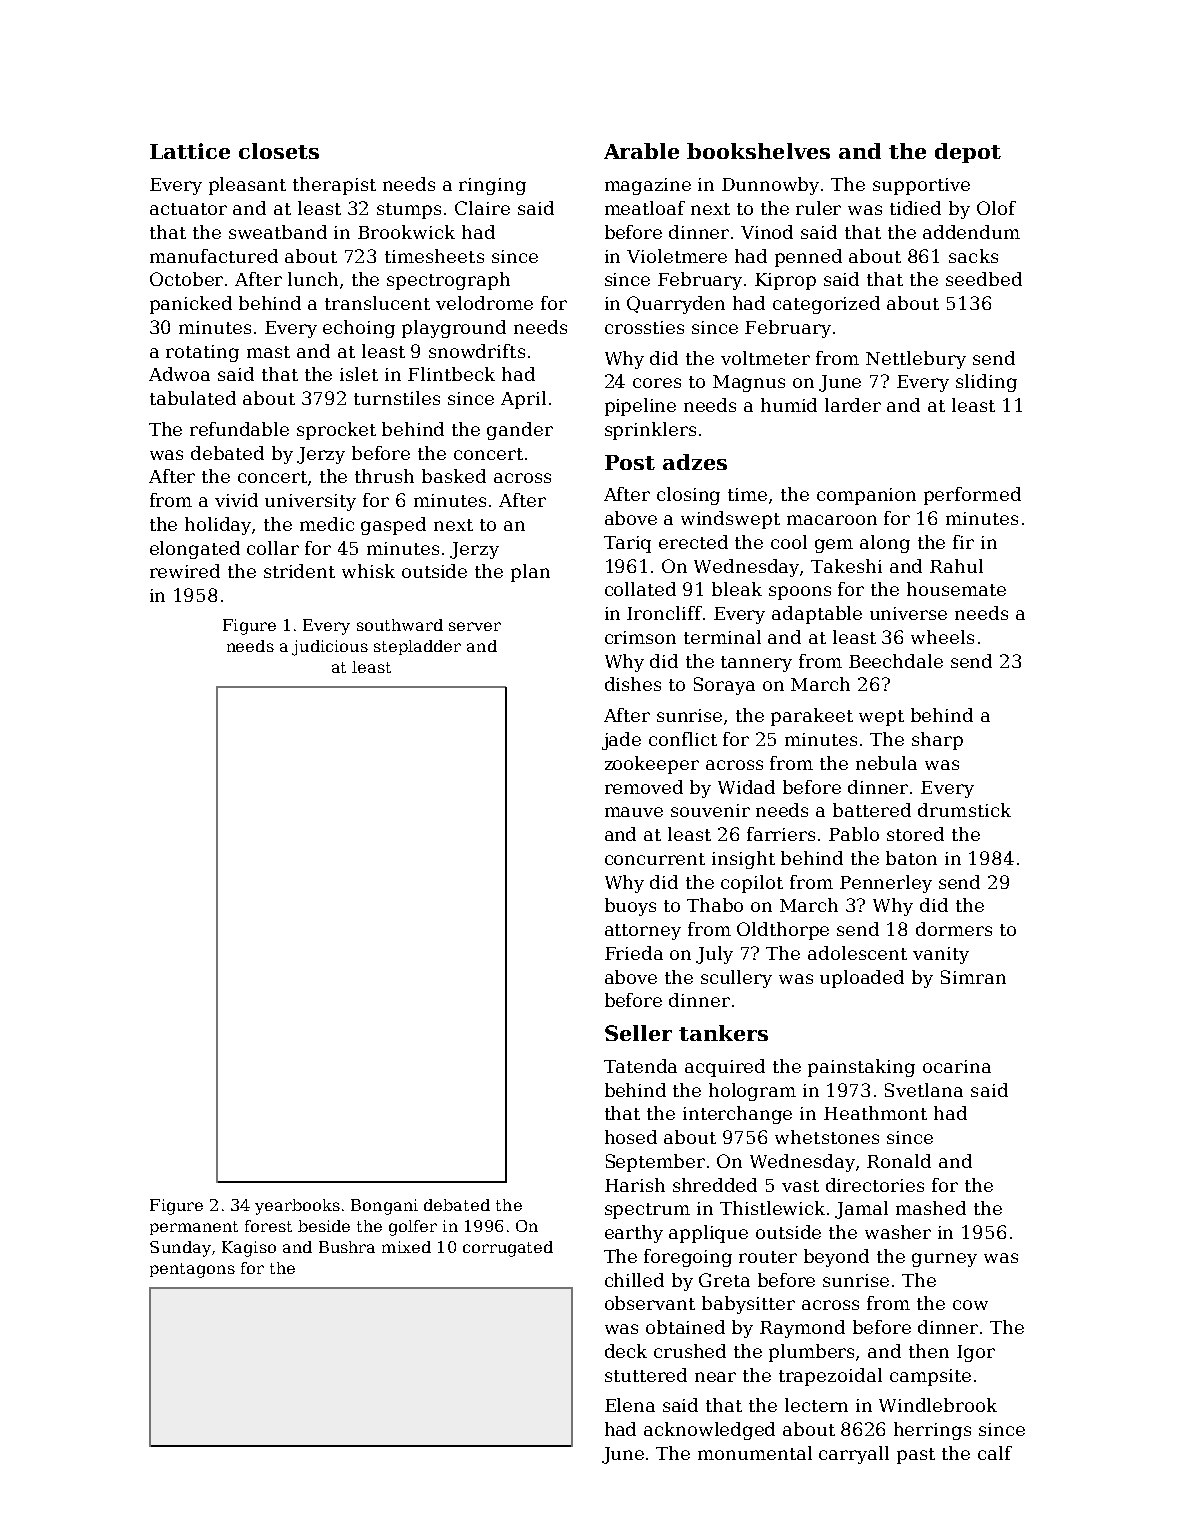  What do you see at coordinates (635, 1185) in the screenshot?
I see `Harish` at bounding box center [635, 1185].
